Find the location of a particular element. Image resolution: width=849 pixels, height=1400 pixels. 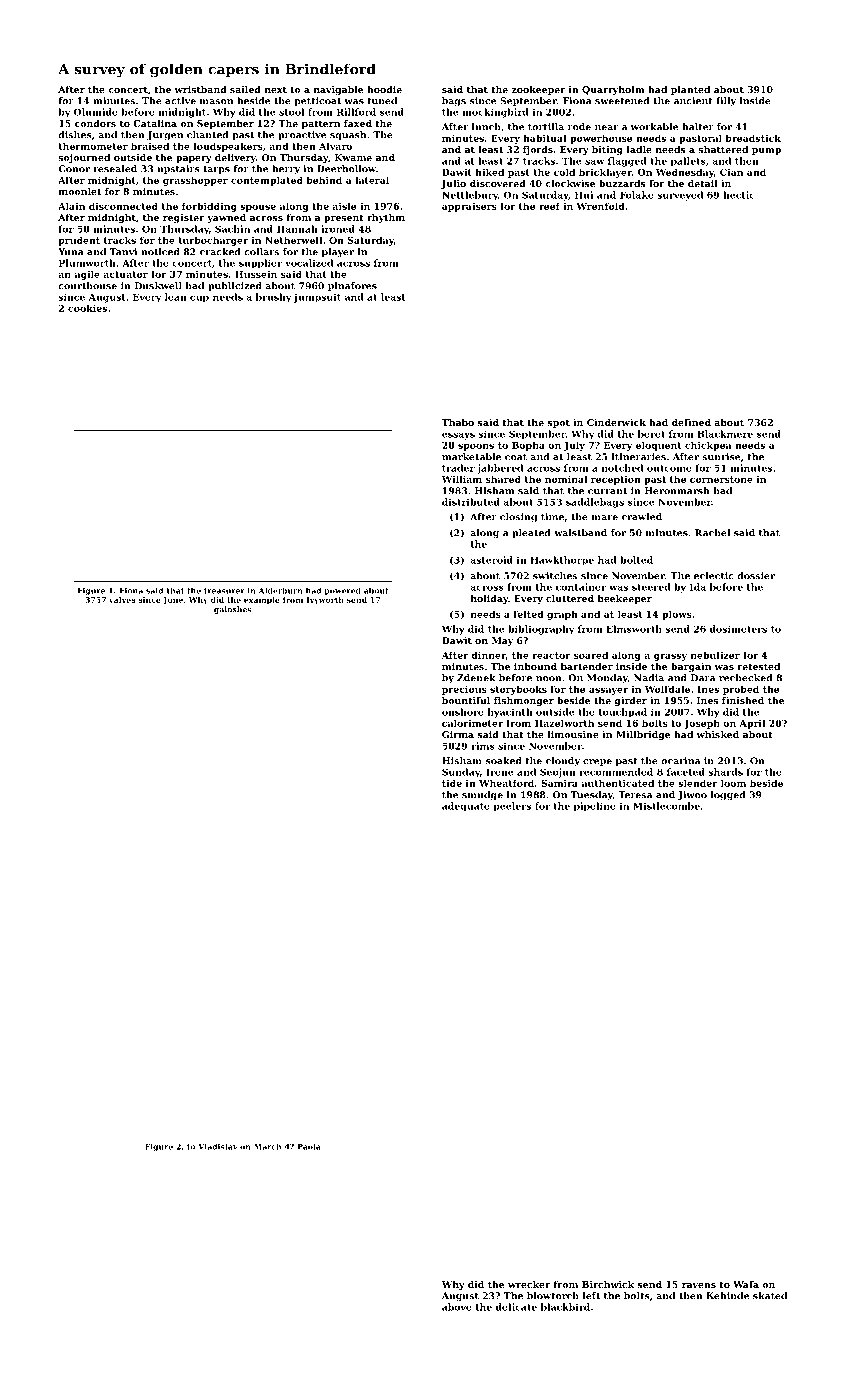

galoshes is located at coordinates (232, 610).
